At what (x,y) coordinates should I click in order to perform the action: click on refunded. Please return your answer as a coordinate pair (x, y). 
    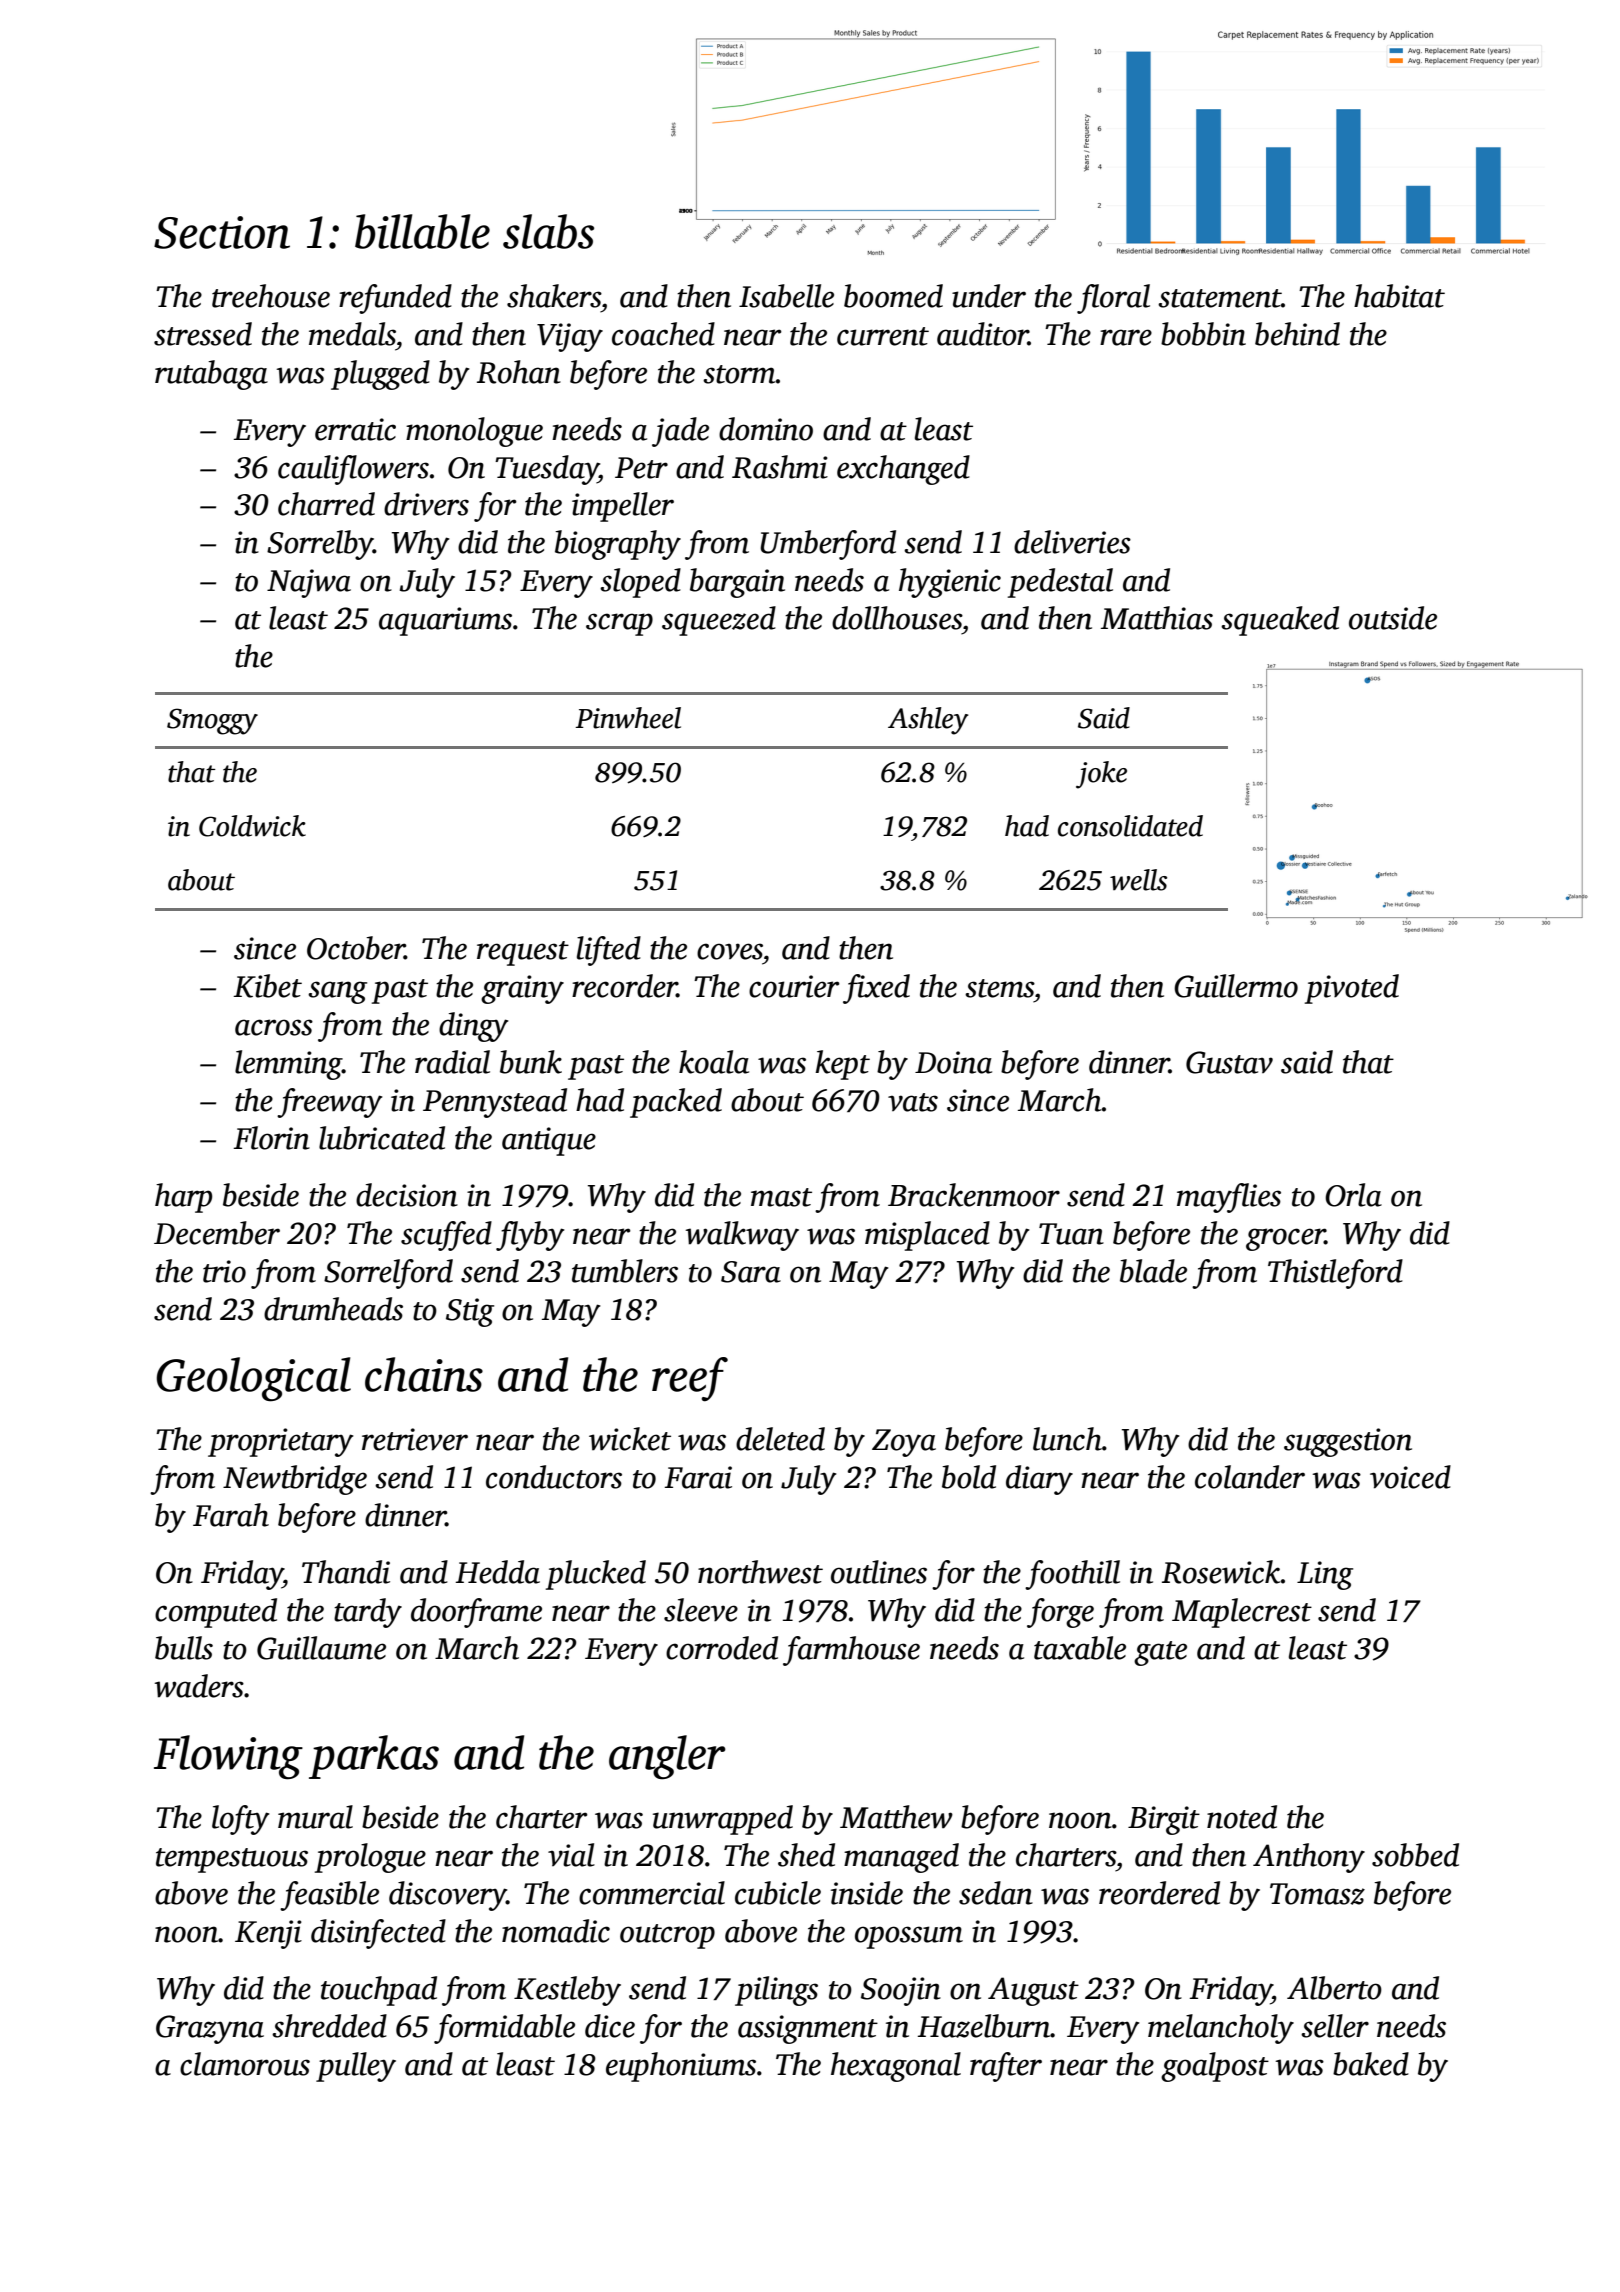
    Looking at the image, I should click on (395, 299).
